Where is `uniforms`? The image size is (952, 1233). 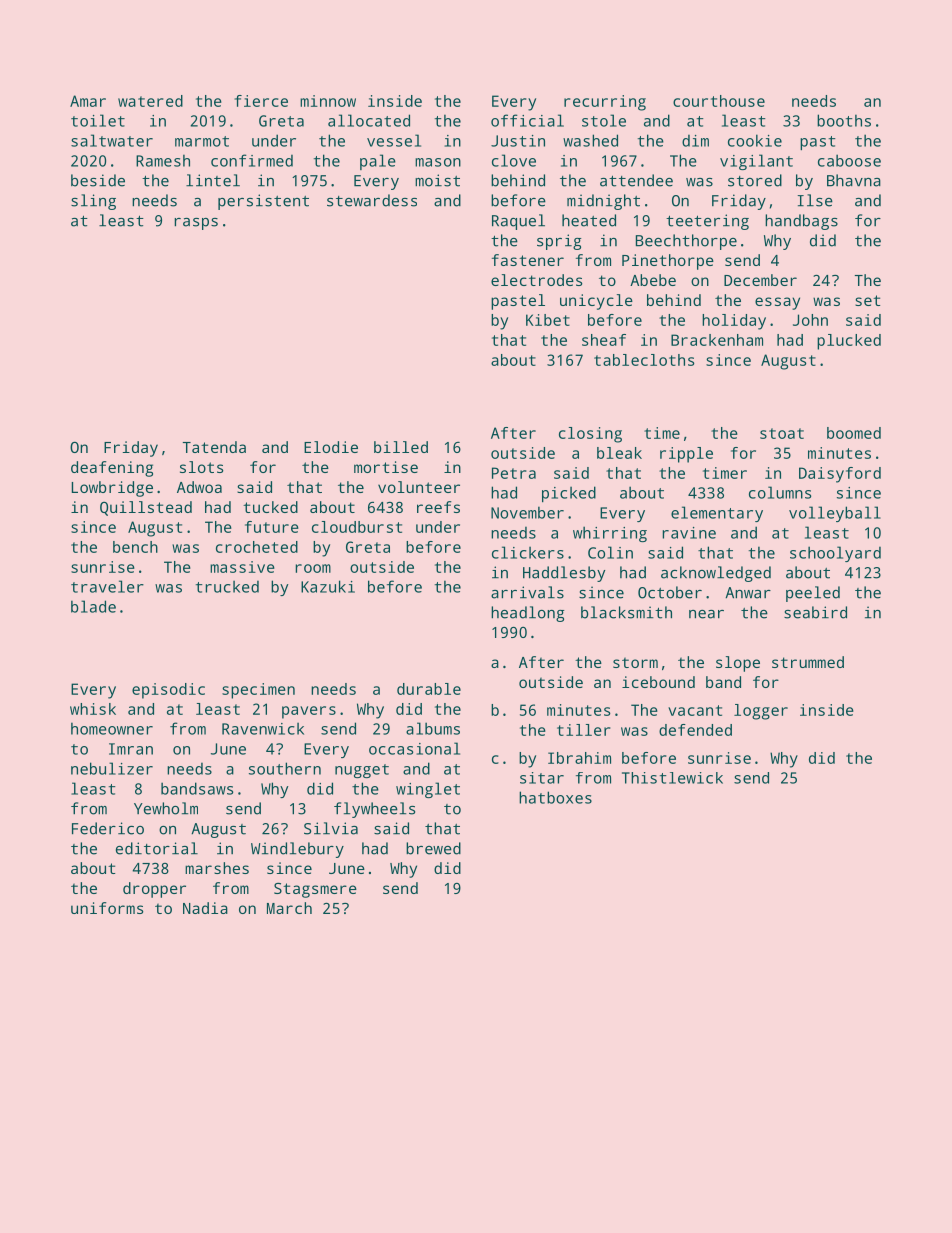 uniforms is located at coordinates (107, 908).
